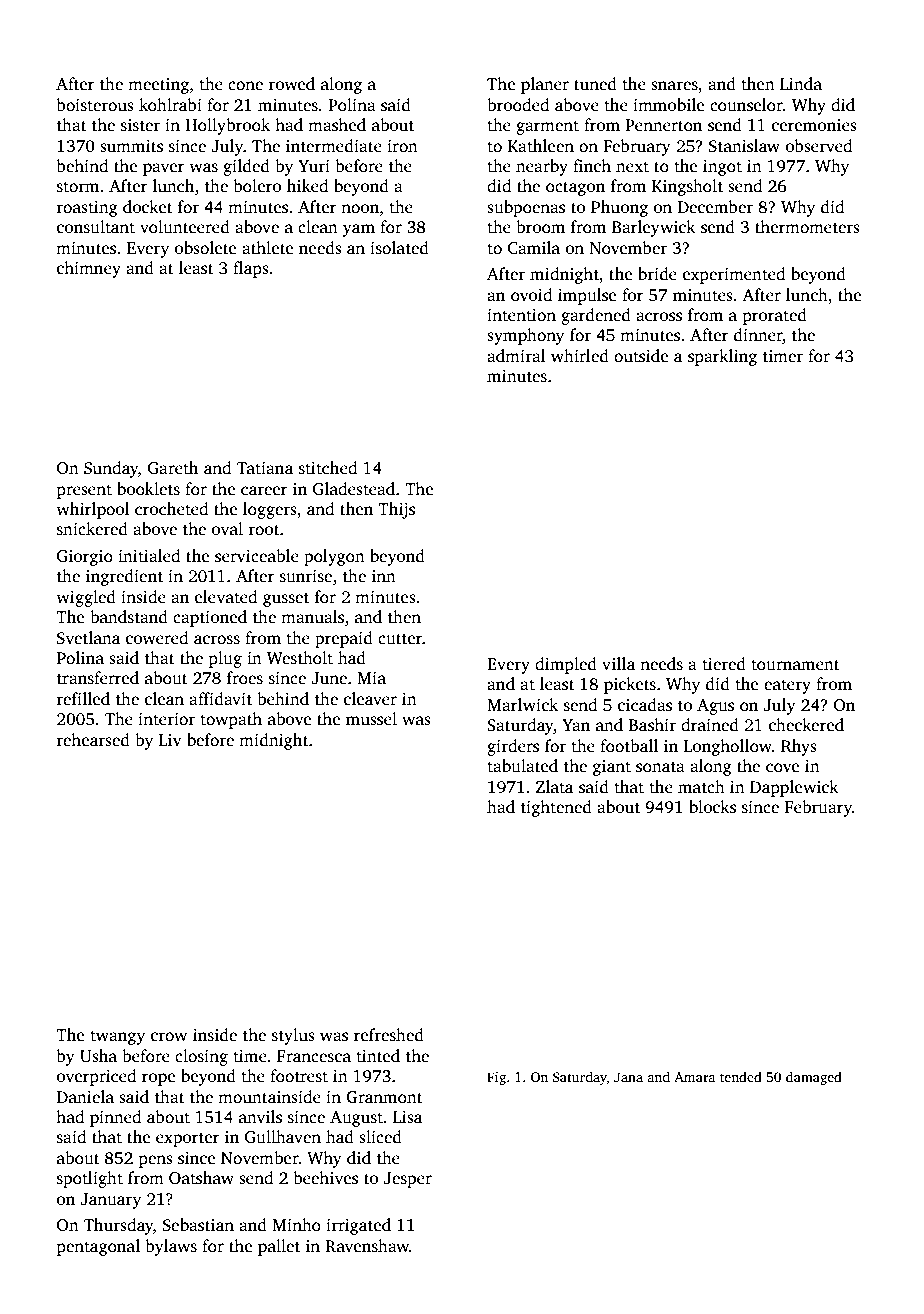 The width and height of the screenshot is (924, 1314). What do you see at coordinates (801, 84) in the screenshot?
I see `Linda` at bounding box center [801, 84].
